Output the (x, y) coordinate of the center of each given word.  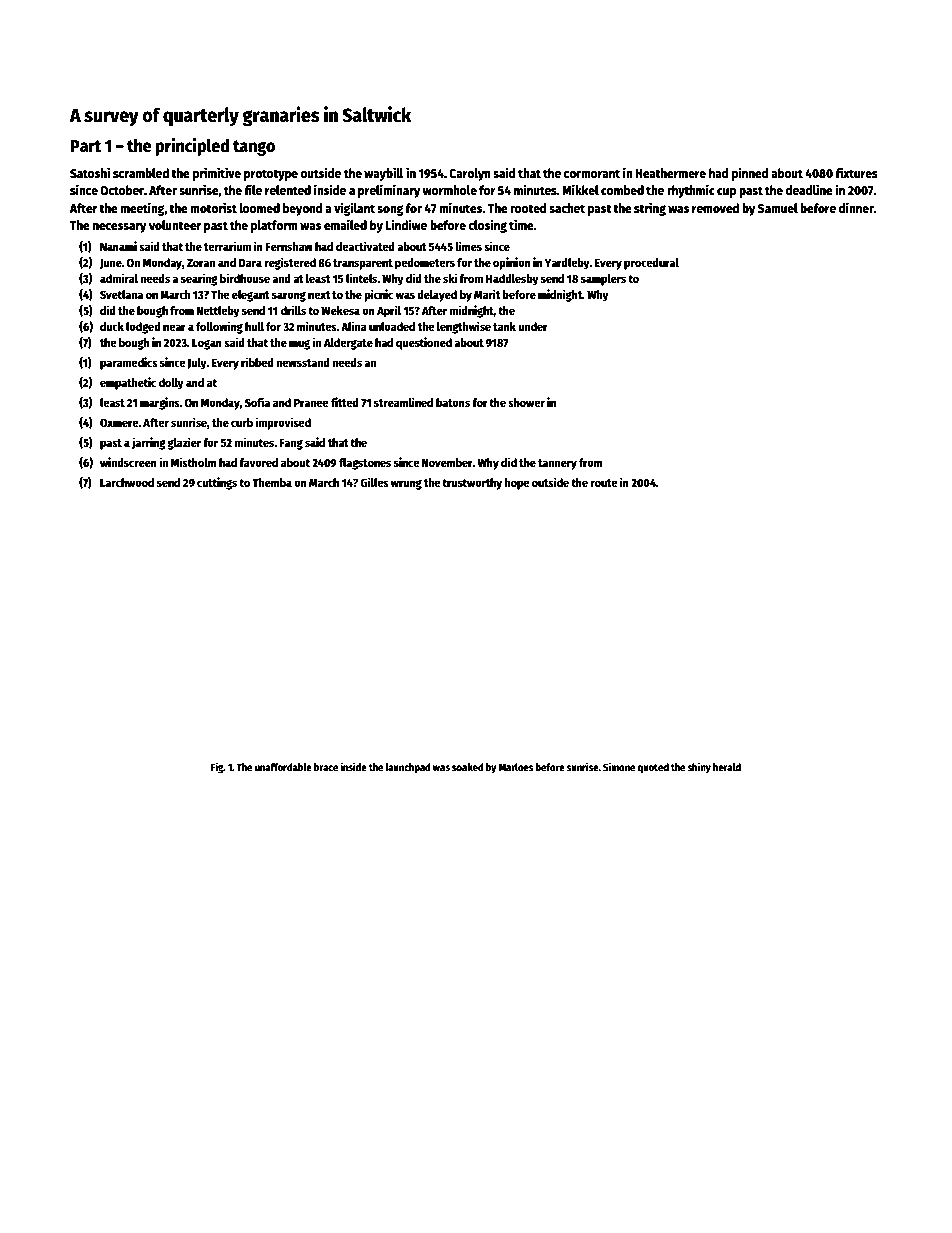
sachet (567, 208)
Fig (217, 768)
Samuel (778, 208)
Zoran (201, 263)
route (603, 483)
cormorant (592, 173)
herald (727, 767)
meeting (143, 209)
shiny (699, 767)
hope (516, 484)
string (650, 209)
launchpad (408, 768)
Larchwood (127, 482)
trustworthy (472, 484)
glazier (184, 443)
